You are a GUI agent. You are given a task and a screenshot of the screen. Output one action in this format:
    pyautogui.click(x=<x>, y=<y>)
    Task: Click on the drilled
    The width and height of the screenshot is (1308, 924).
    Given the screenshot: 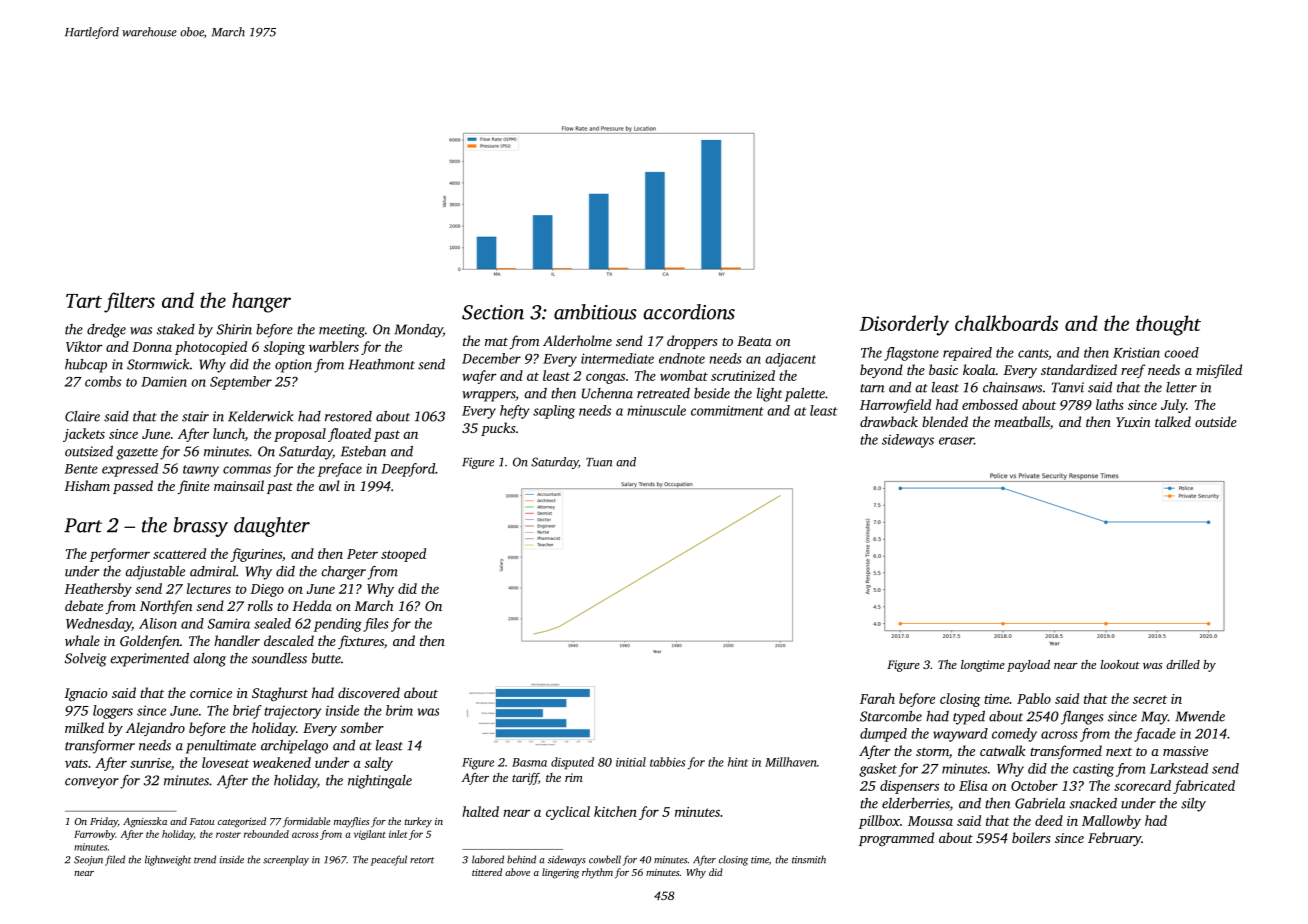 What is the action you would take?
    pyautogui.click(x=1183, y=664)
